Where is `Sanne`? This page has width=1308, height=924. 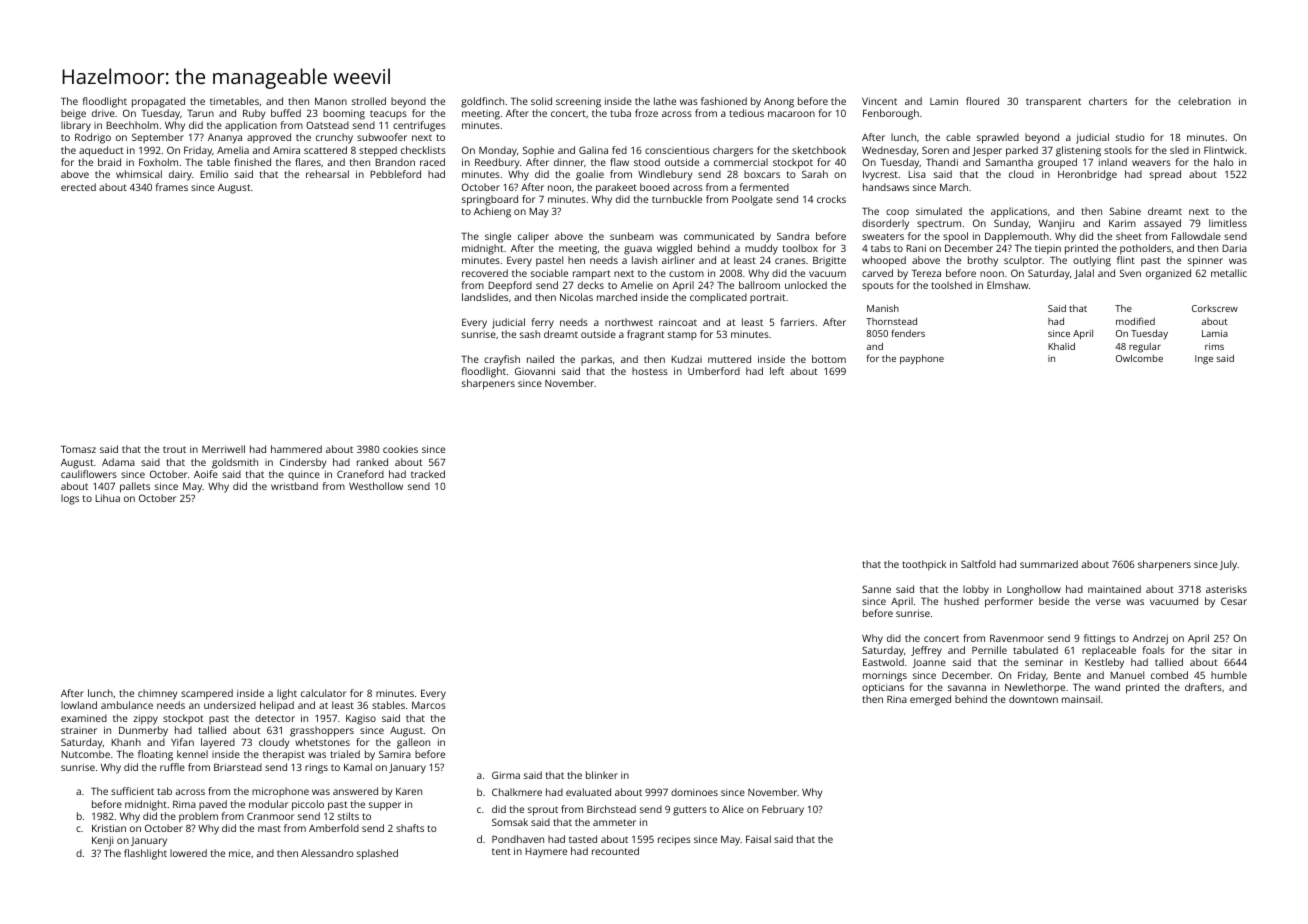
Sanne is located at coordinates (876, 589).
